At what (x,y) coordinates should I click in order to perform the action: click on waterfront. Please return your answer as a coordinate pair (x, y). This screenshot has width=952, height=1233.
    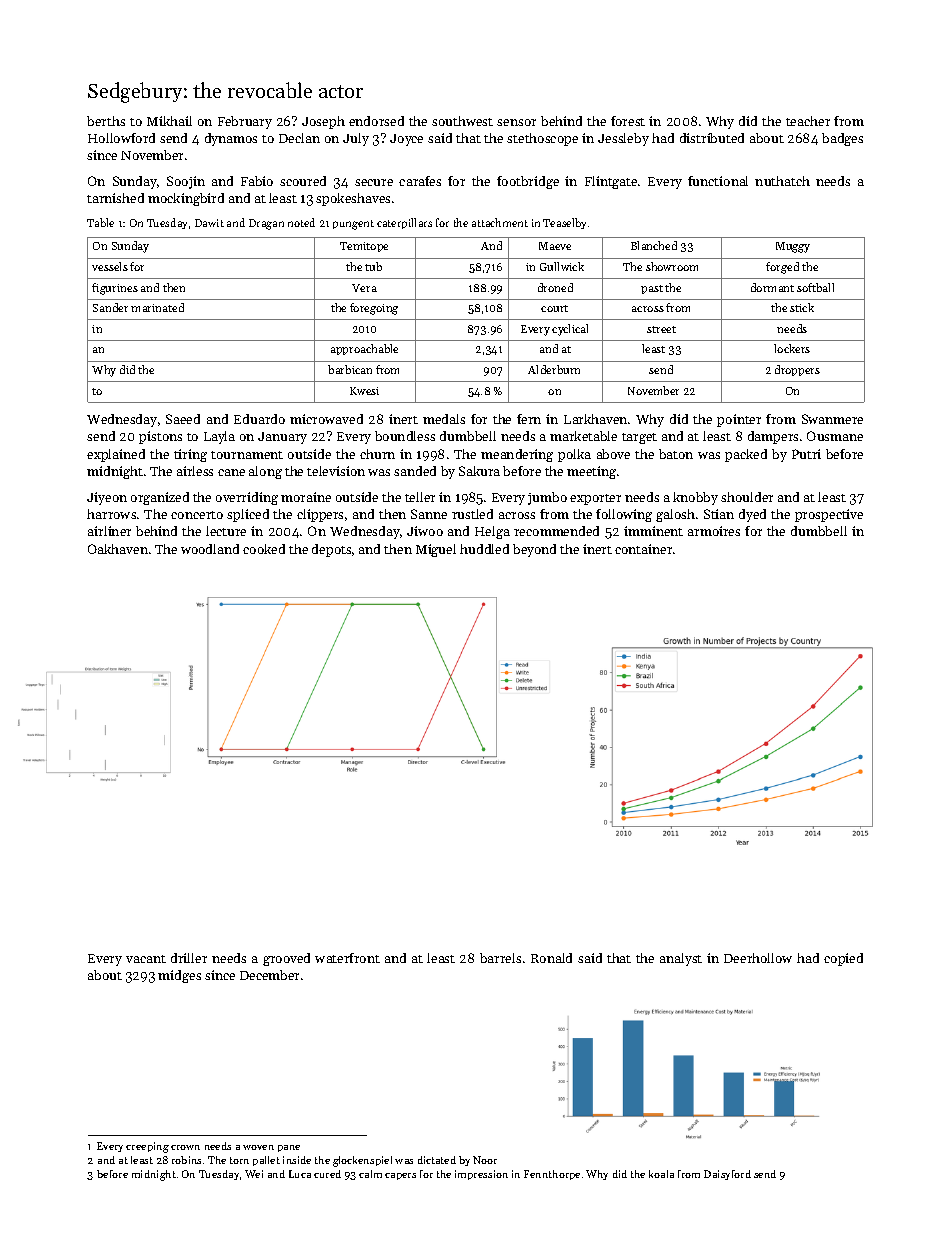
    Looking at the image, I should click on (347, 958).
